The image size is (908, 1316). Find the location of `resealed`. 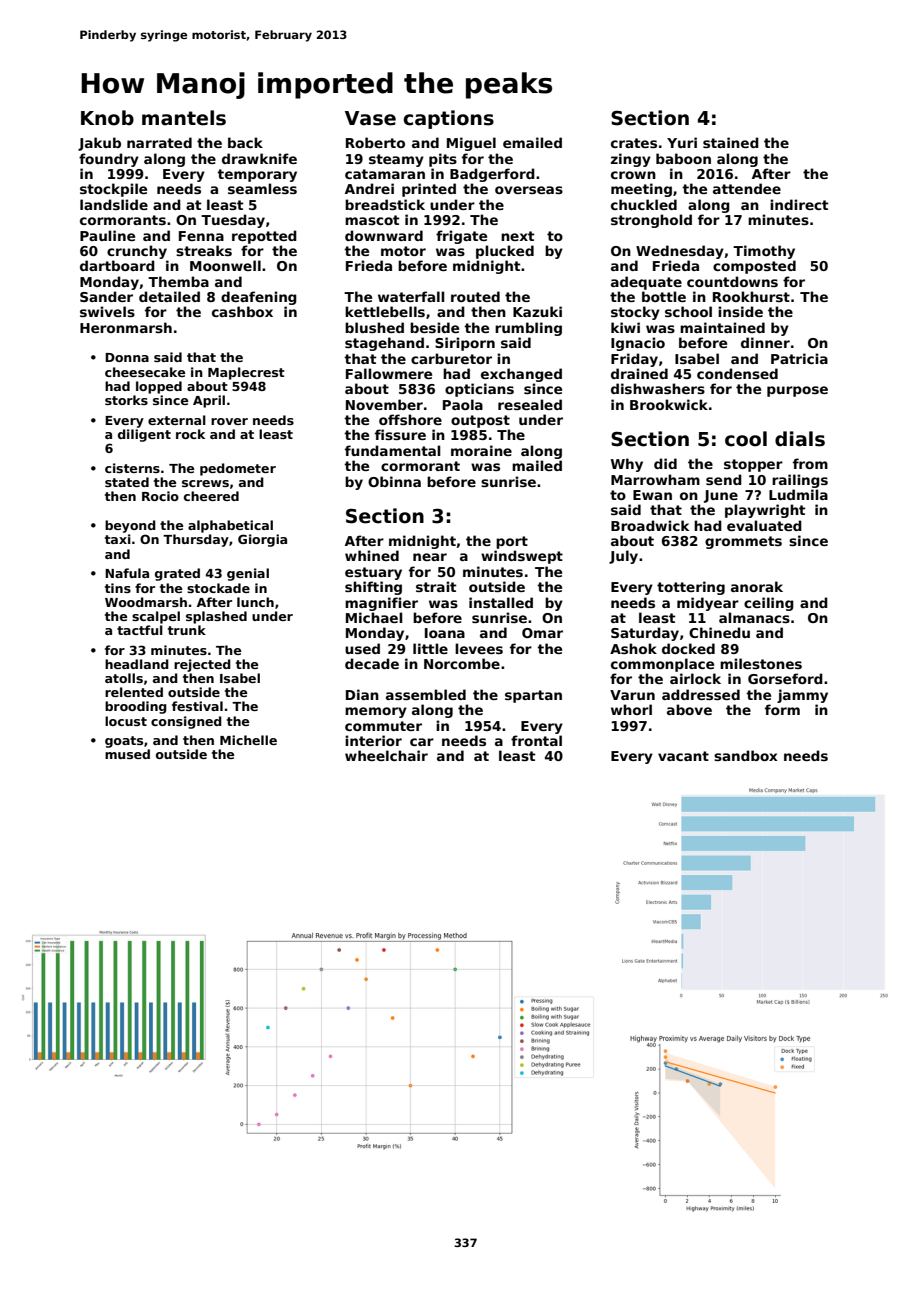

resealed is located at coordinates (530, 404).
